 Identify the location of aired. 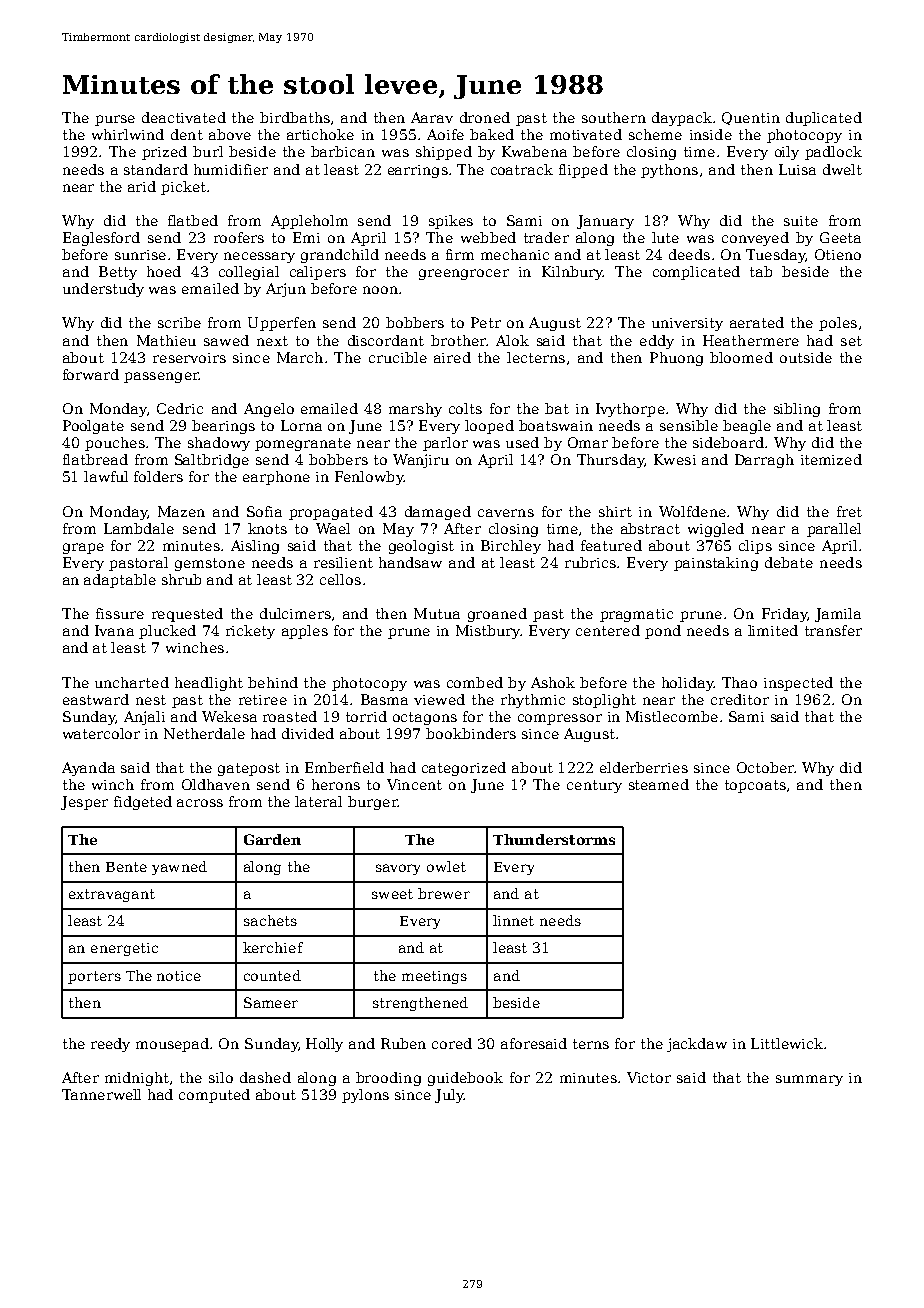
(452, 357).
